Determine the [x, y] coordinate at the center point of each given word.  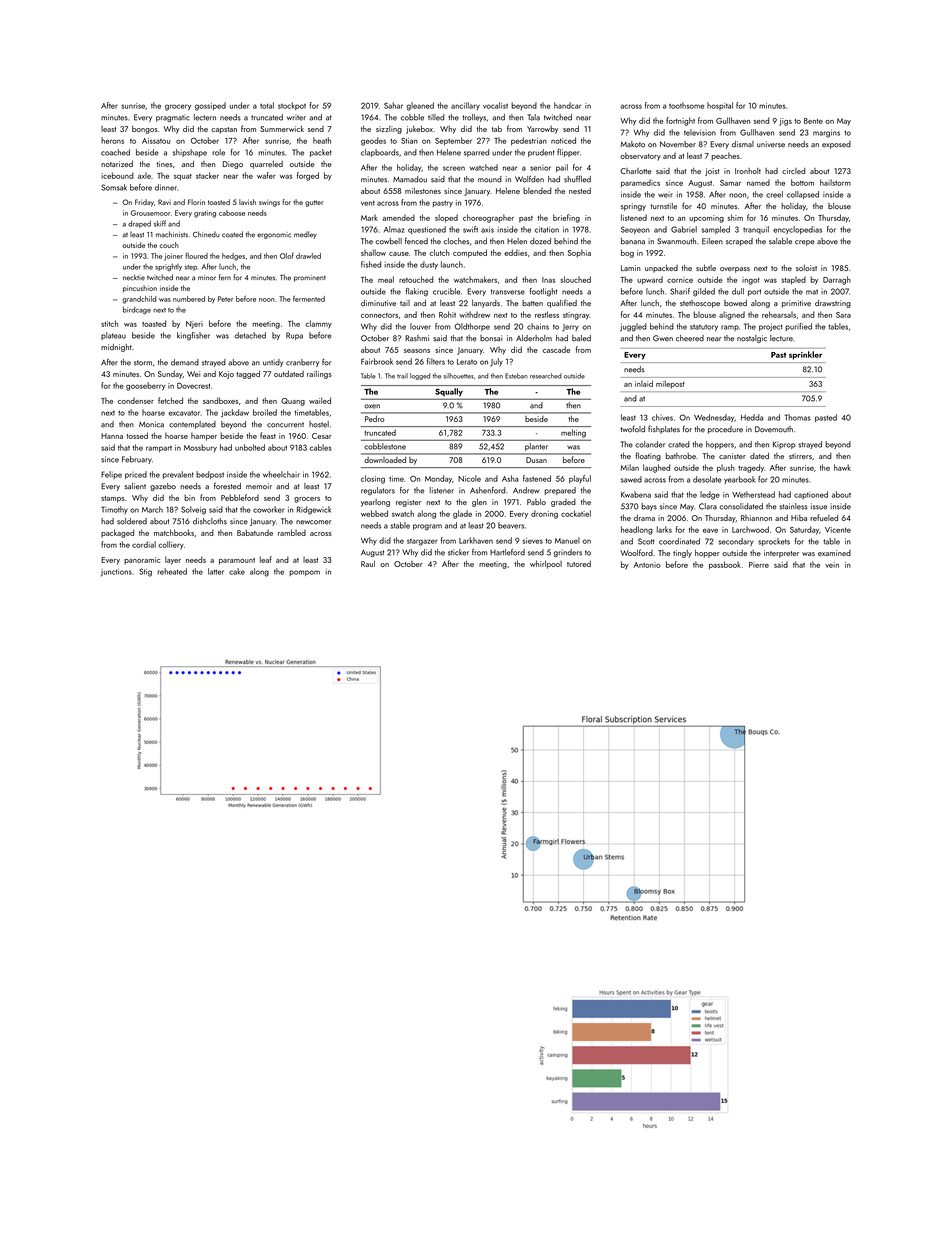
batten [532, 303]
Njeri [194, 325]
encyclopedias [797, 230]
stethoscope [700, 304]
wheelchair [281, 474]
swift [470, 229]
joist [712, 172]
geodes [373, 141]
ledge [710, 495]
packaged [117, 533]
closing [373, 479]
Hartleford [507, 552]
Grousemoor [150, 213]
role [218, 152]
